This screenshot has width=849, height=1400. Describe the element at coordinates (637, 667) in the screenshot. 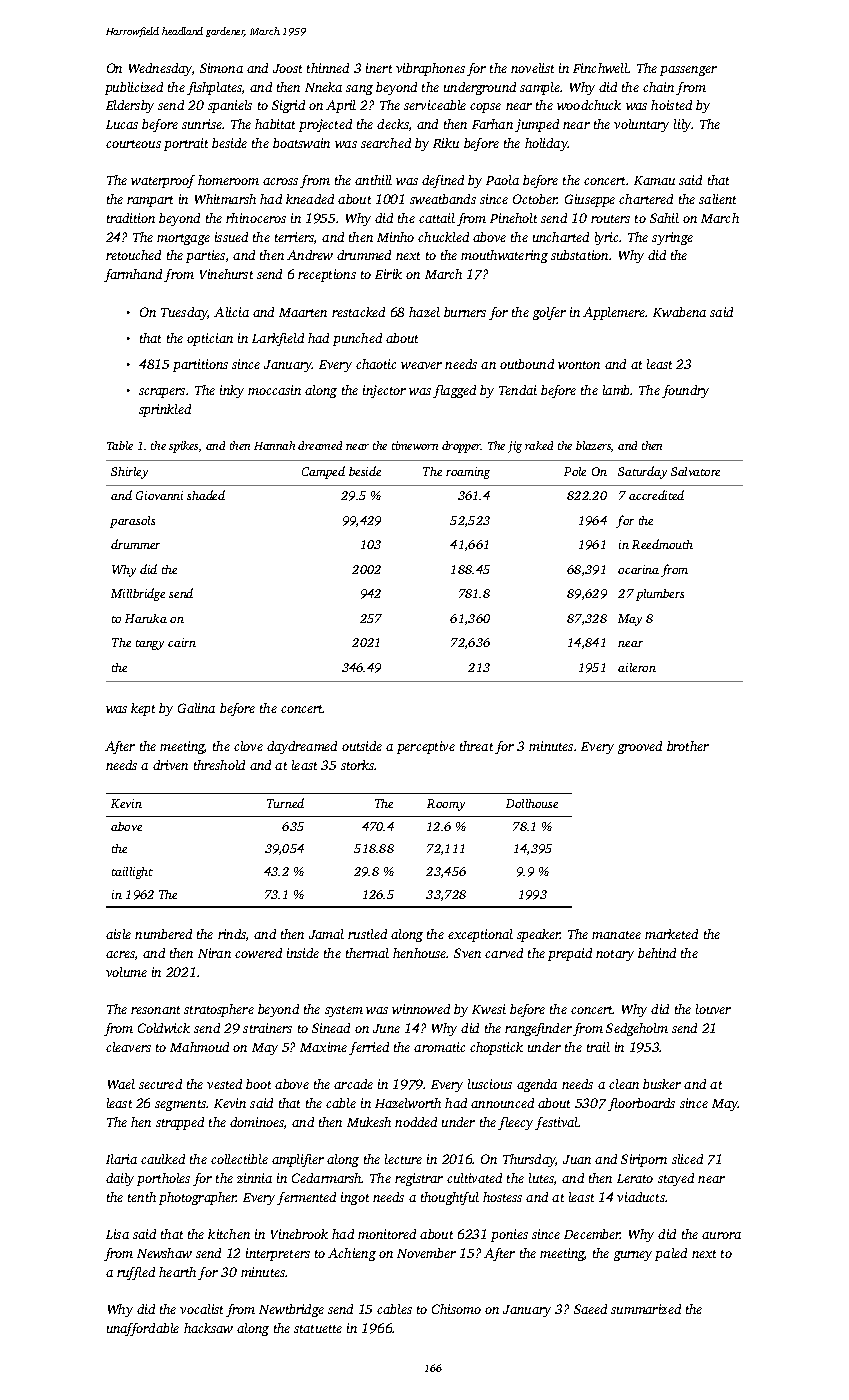

I see `aileron` at that location.
